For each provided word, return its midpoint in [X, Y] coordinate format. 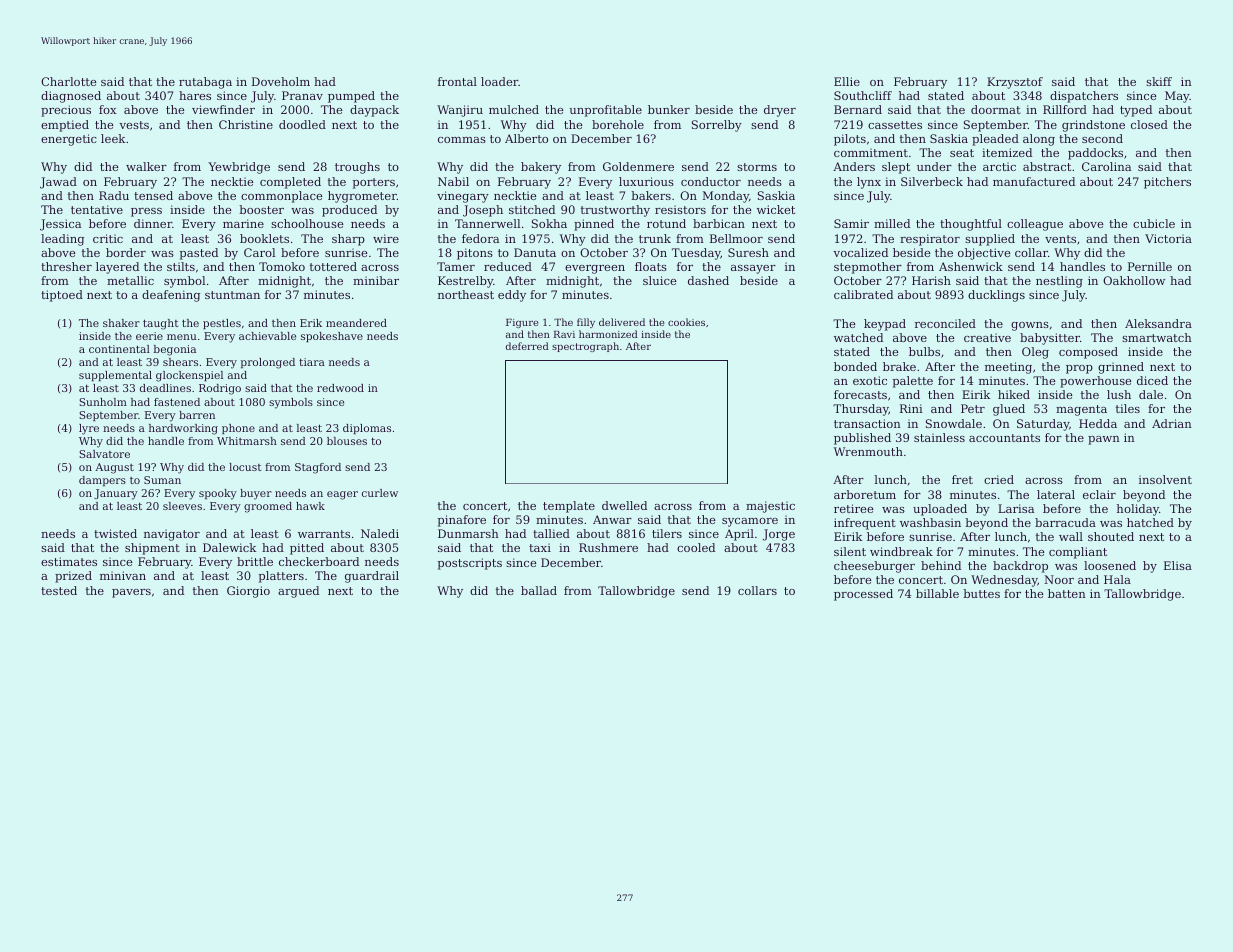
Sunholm [103, 402]
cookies [686, 322]
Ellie [847, 81]
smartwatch [1157, 337]
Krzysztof [1015, 83]
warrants [324, 534]
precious [66, 111]
